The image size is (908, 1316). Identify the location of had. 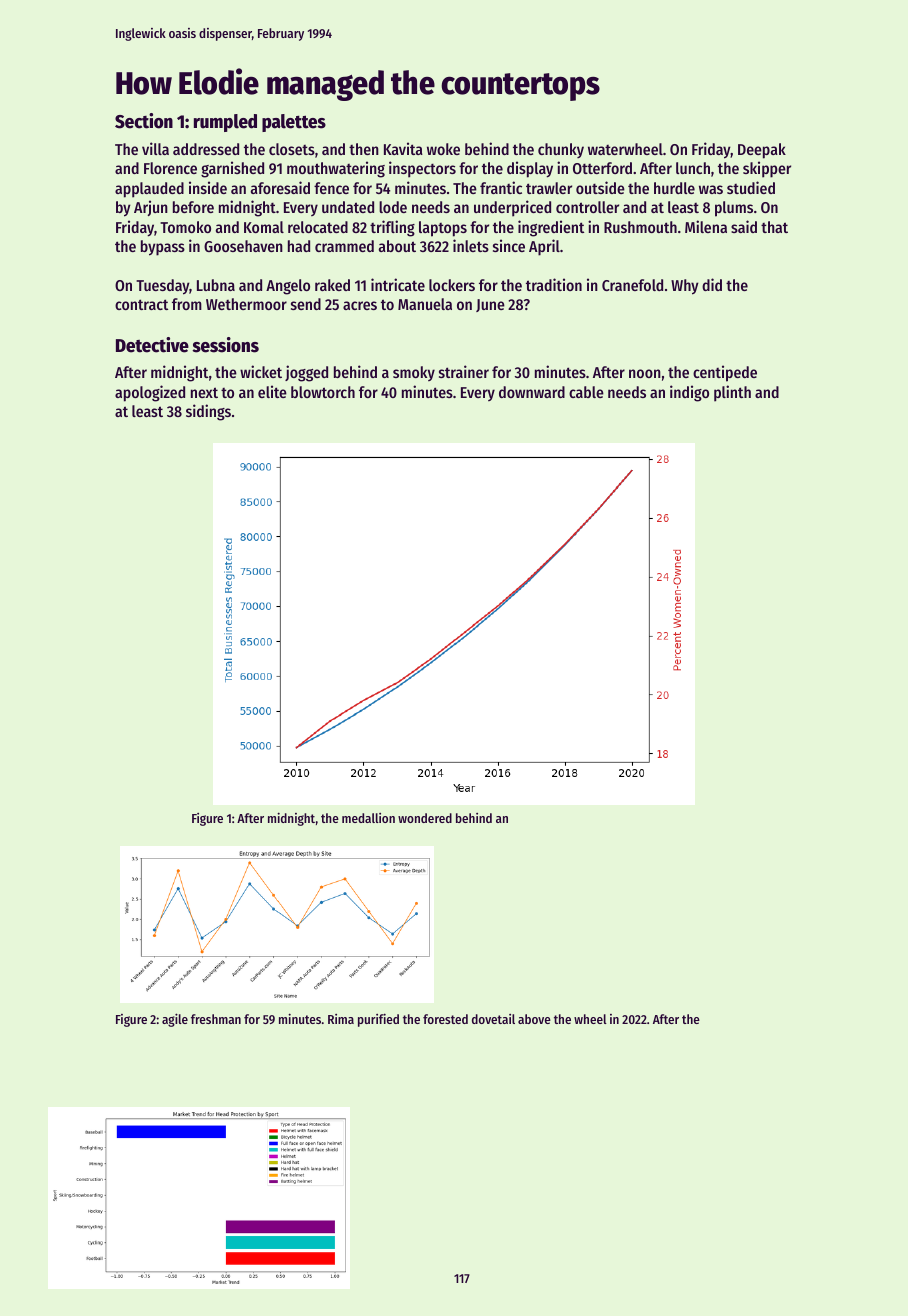
(299, 246).
